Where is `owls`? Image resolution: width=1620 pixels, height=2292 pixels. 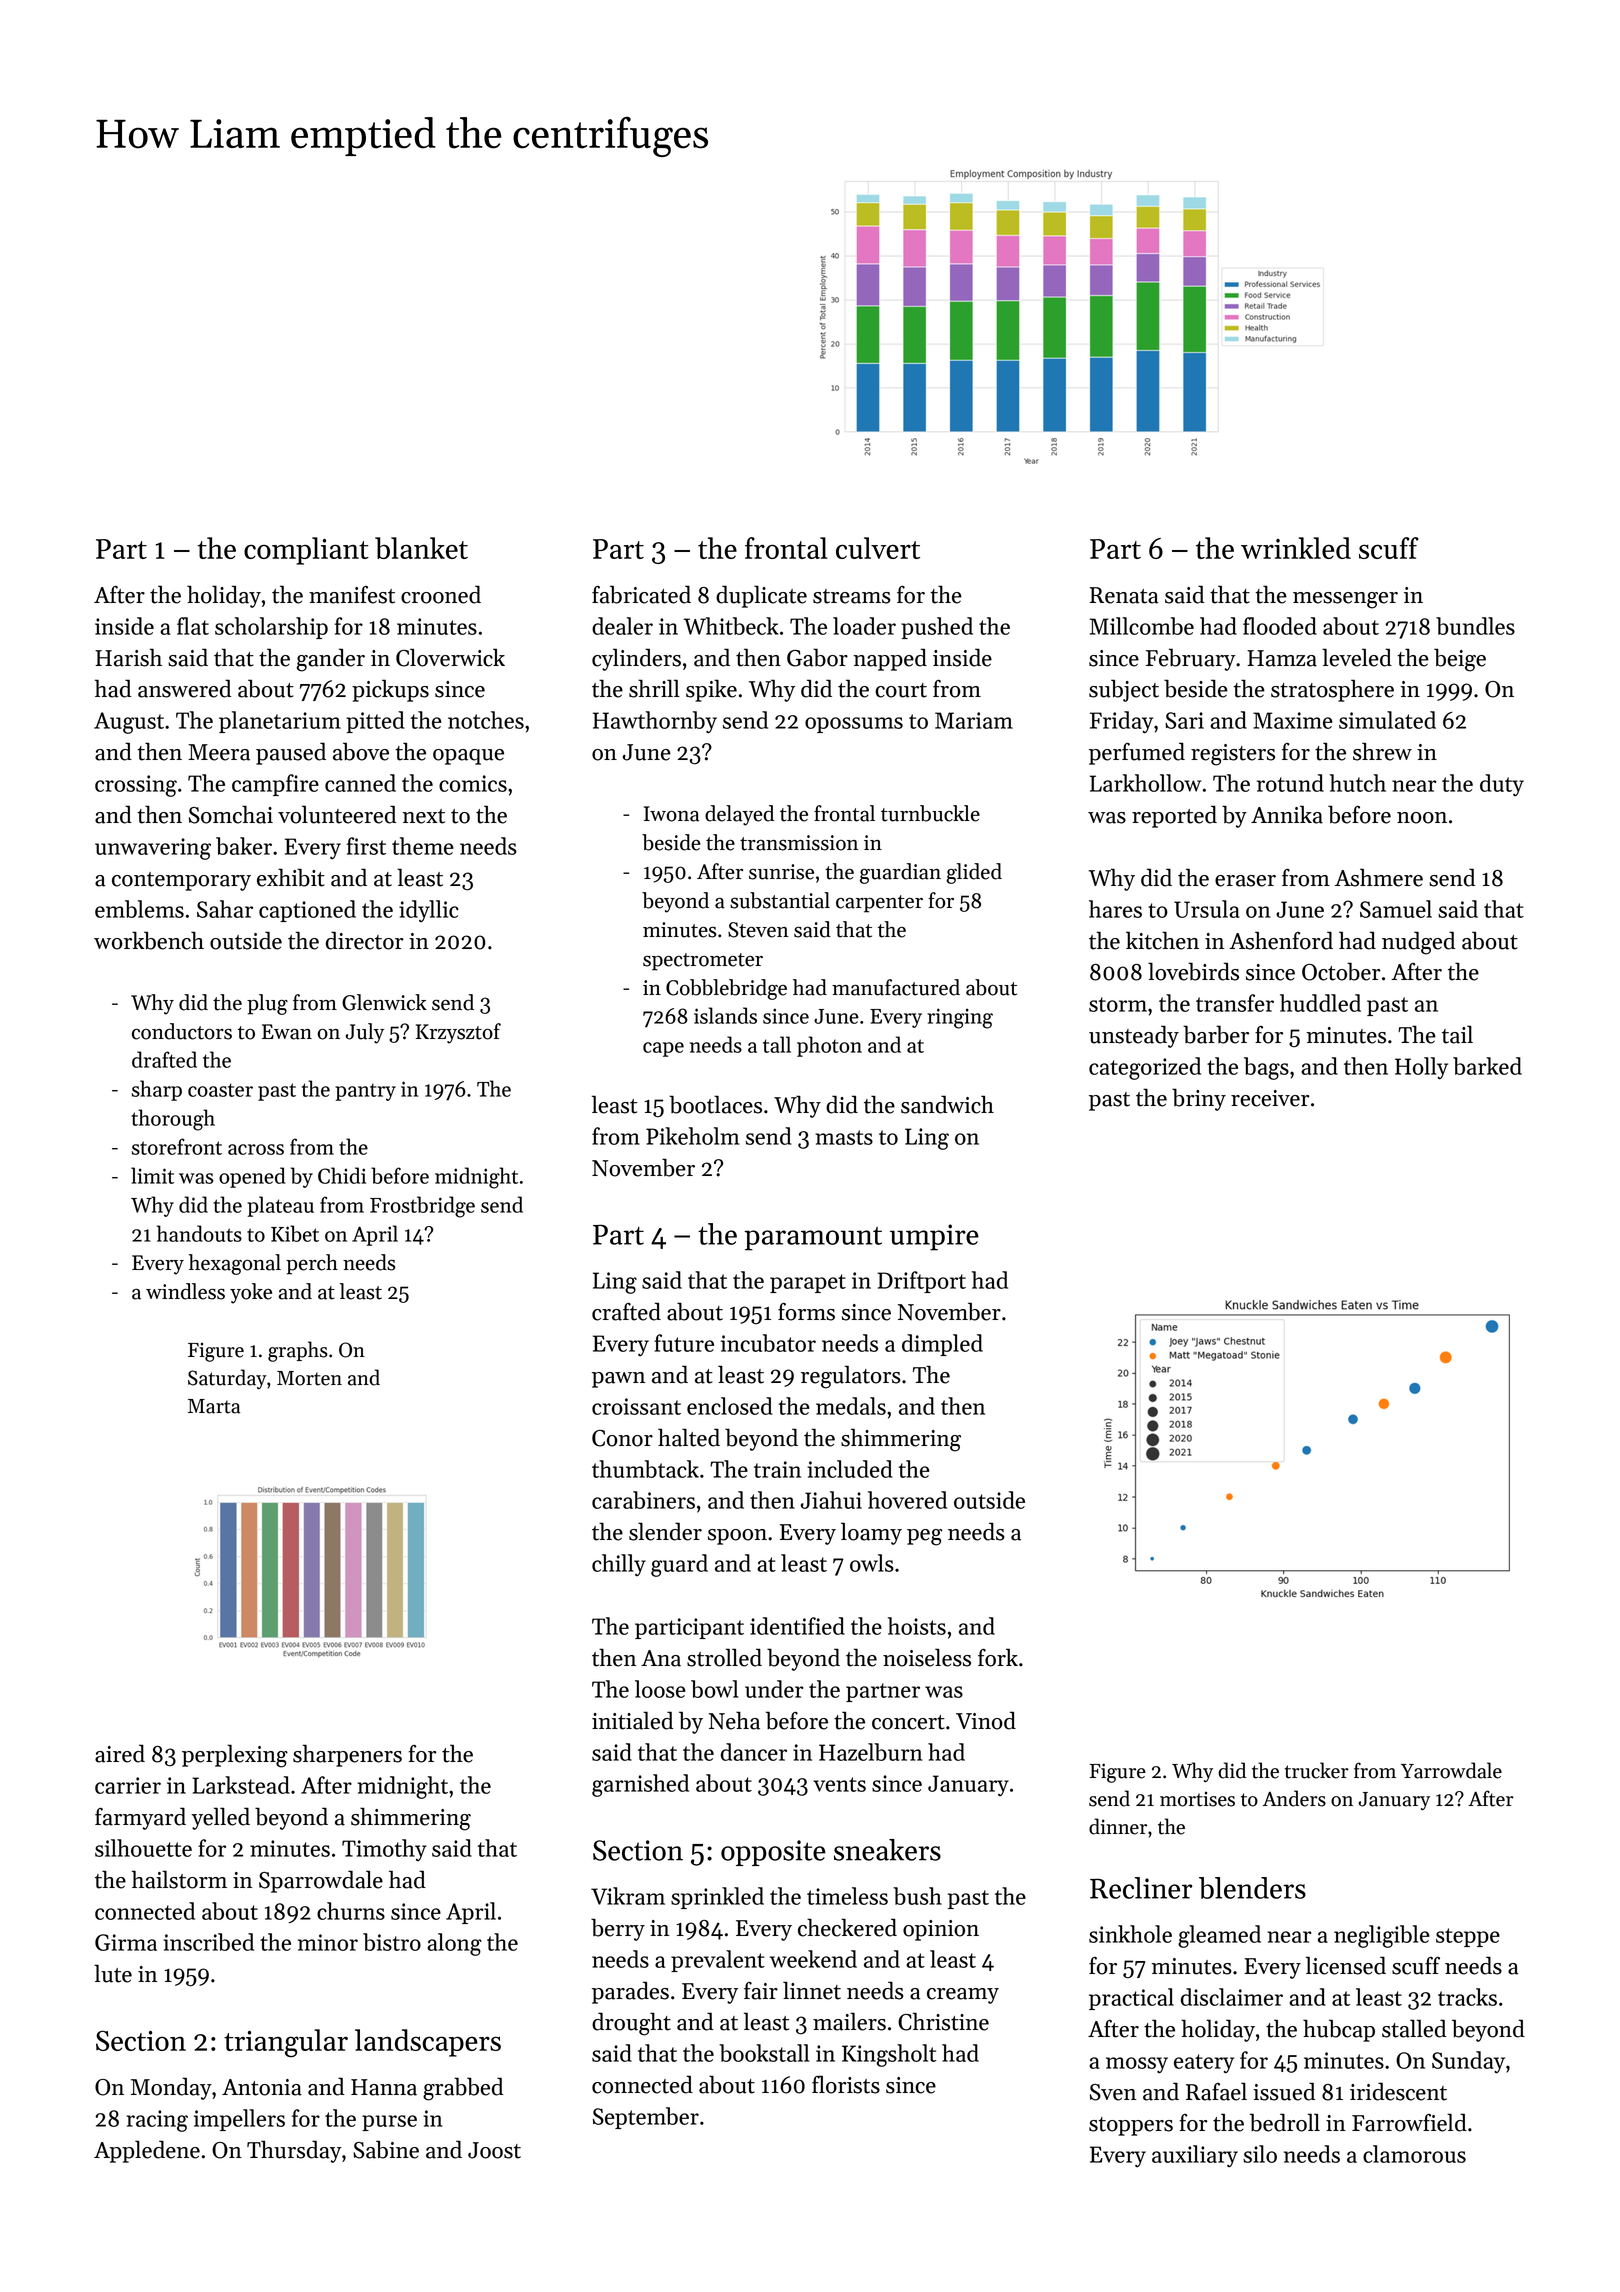
owls is located at coordinates (872, 1563).
